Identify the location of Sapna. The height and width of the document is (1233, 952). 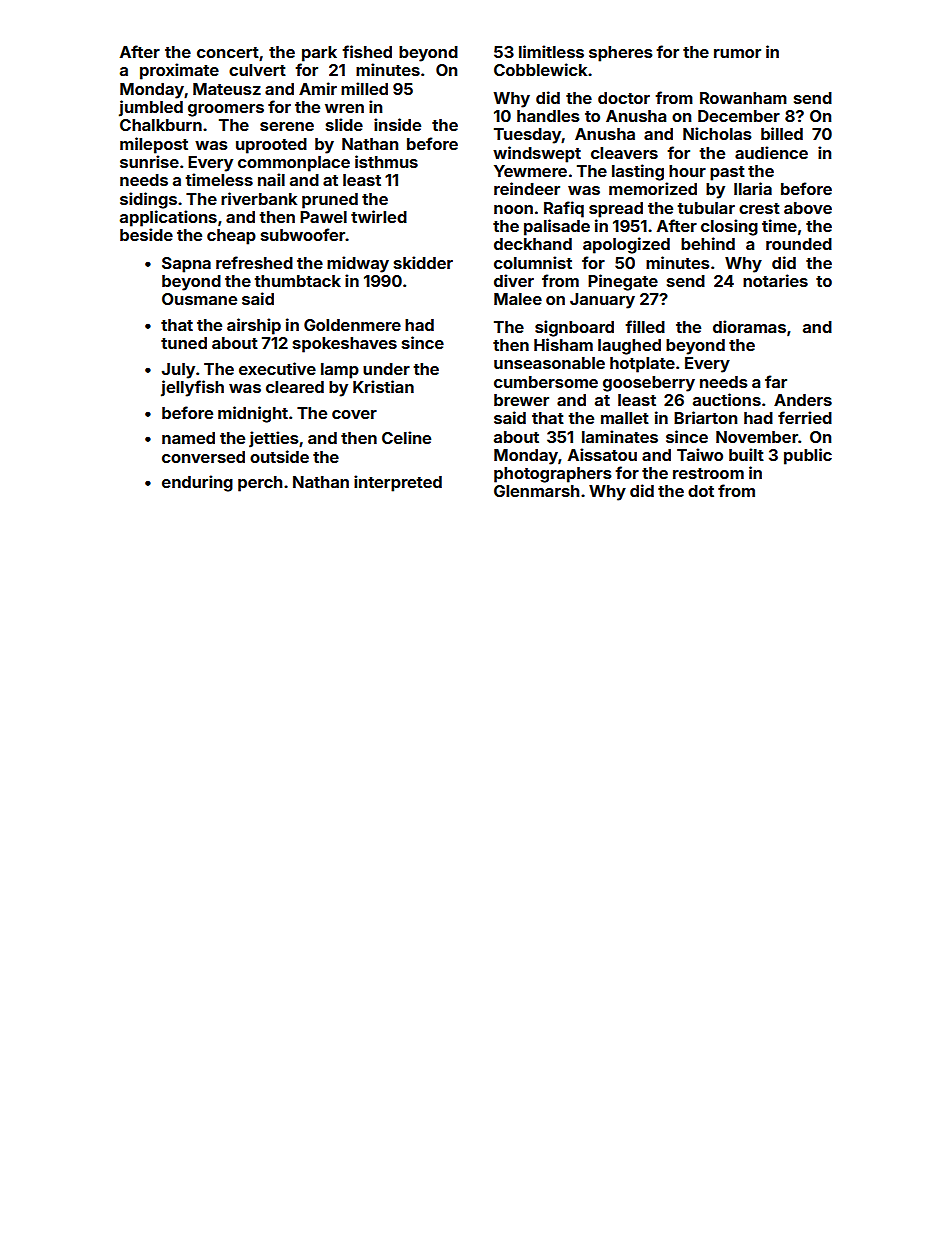
(186, 265).
